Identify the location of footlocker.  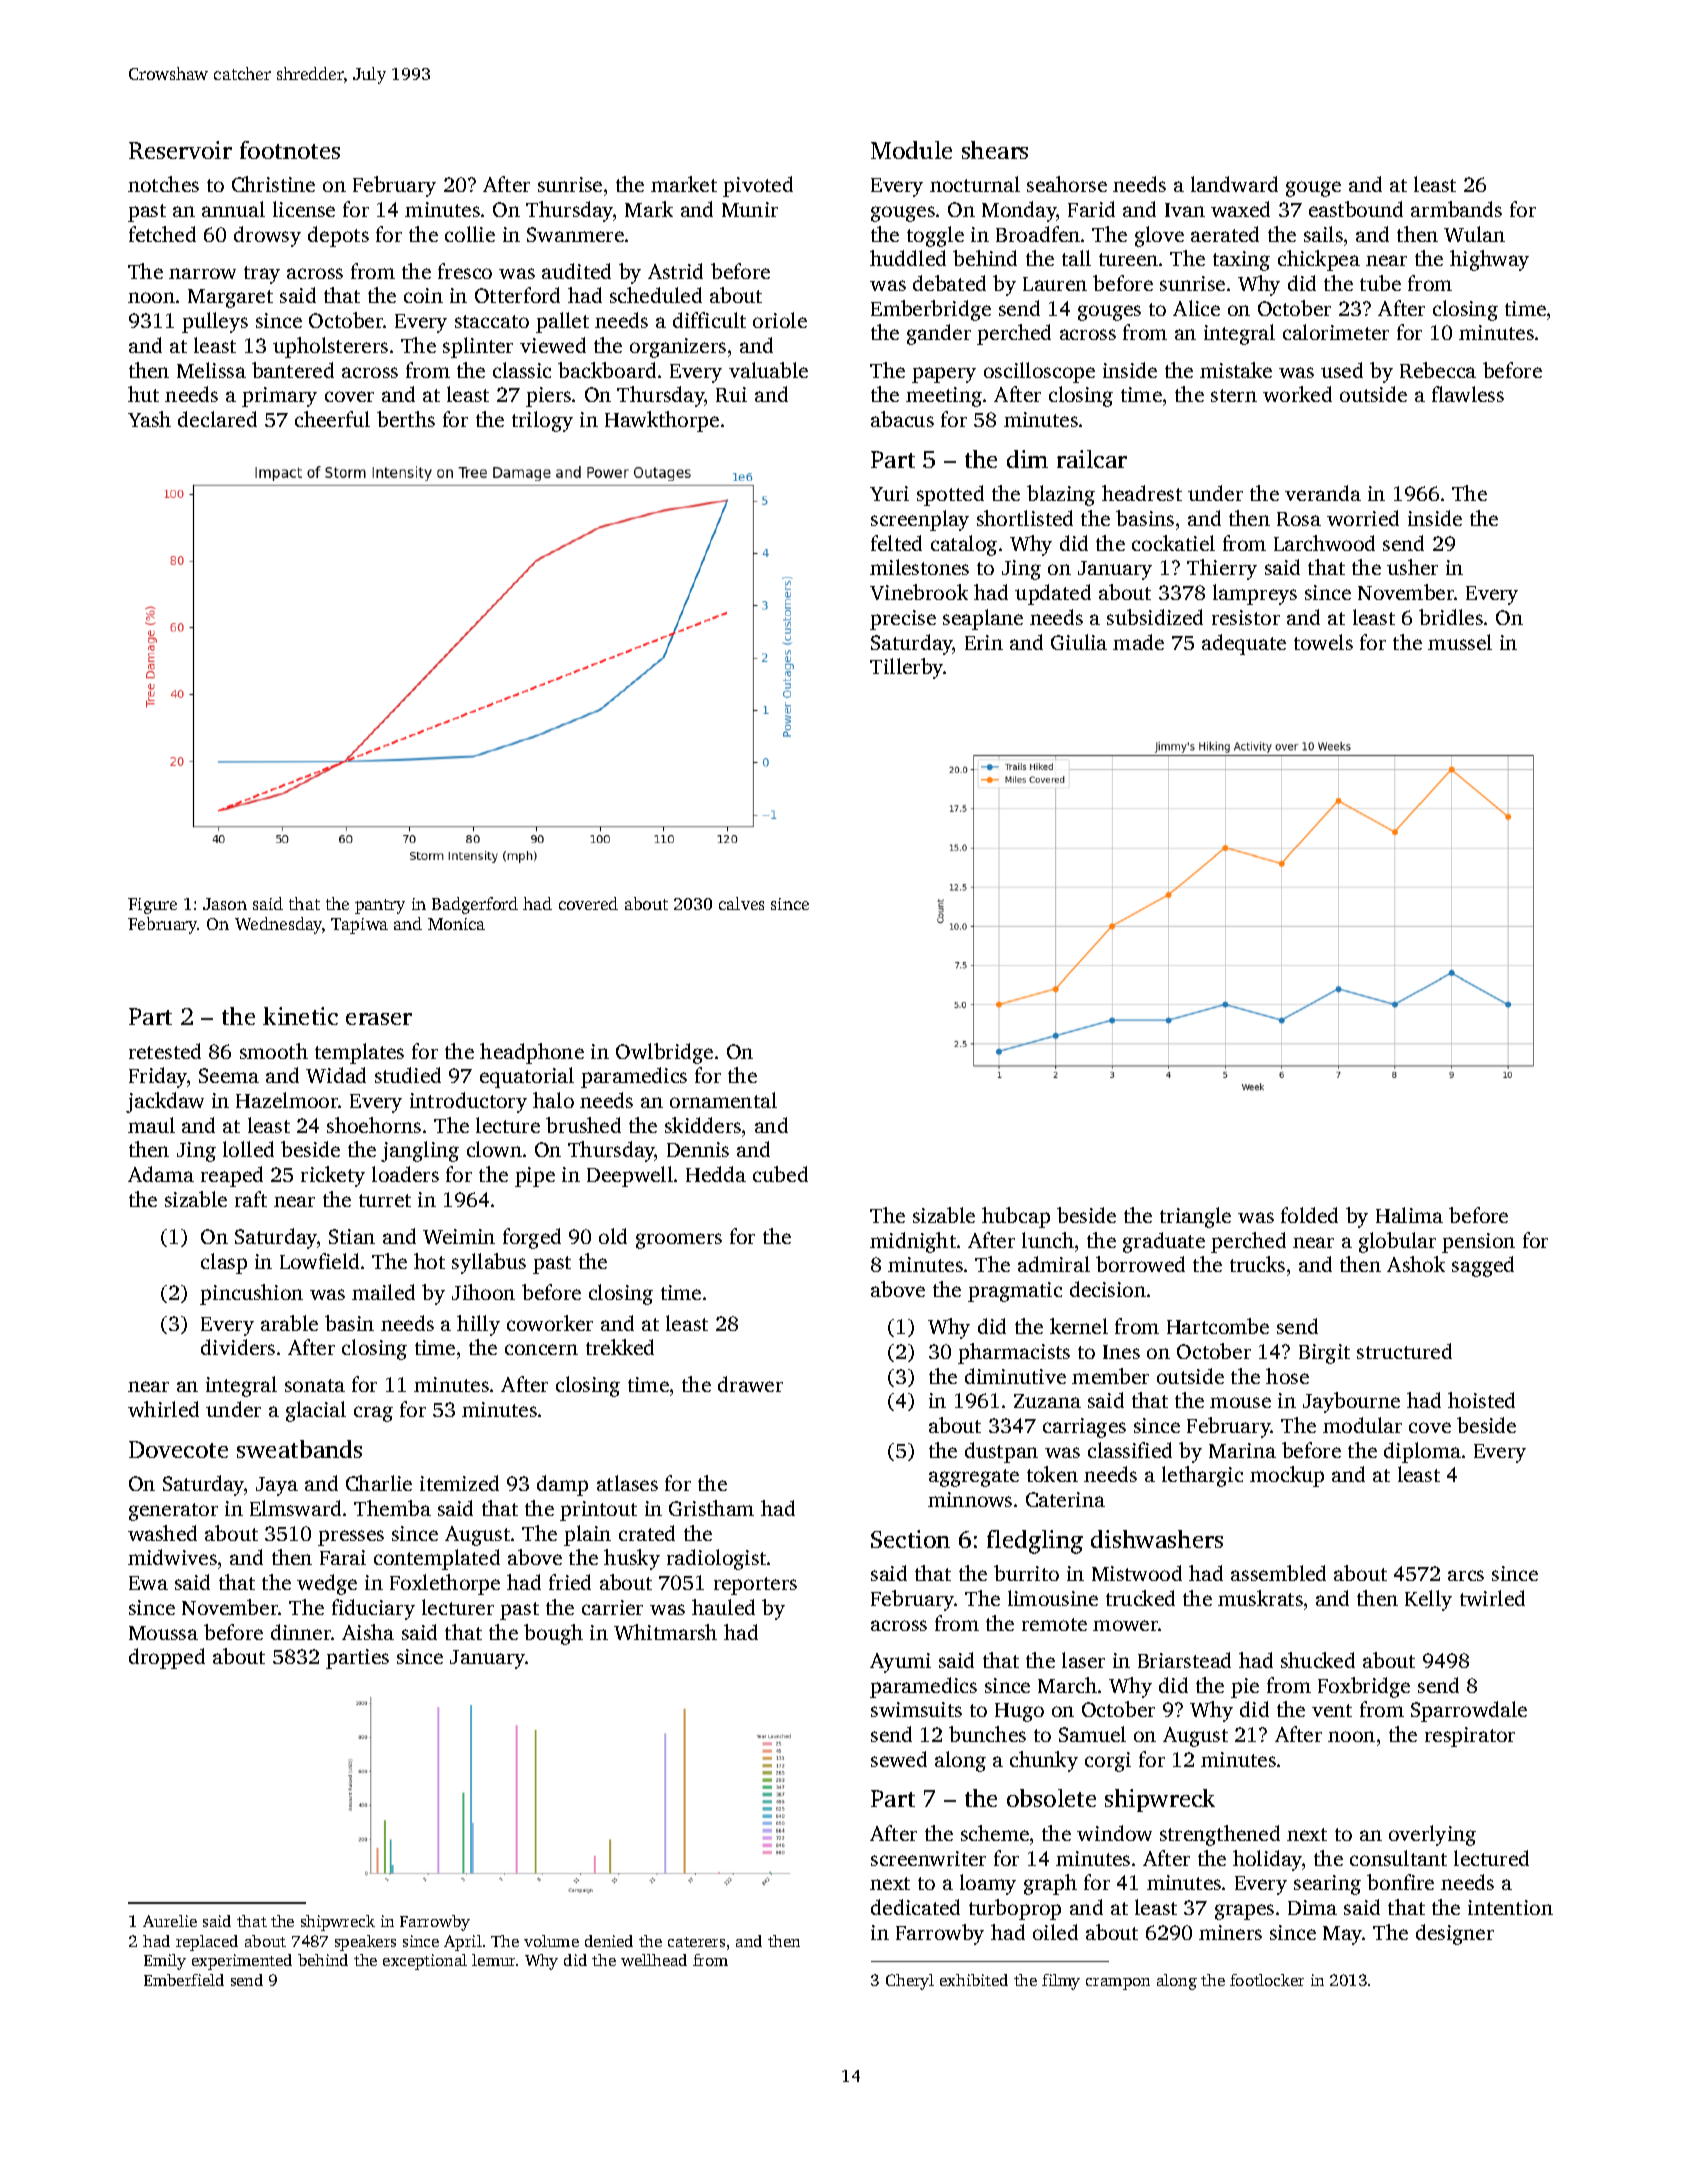
(1267, 1980).
